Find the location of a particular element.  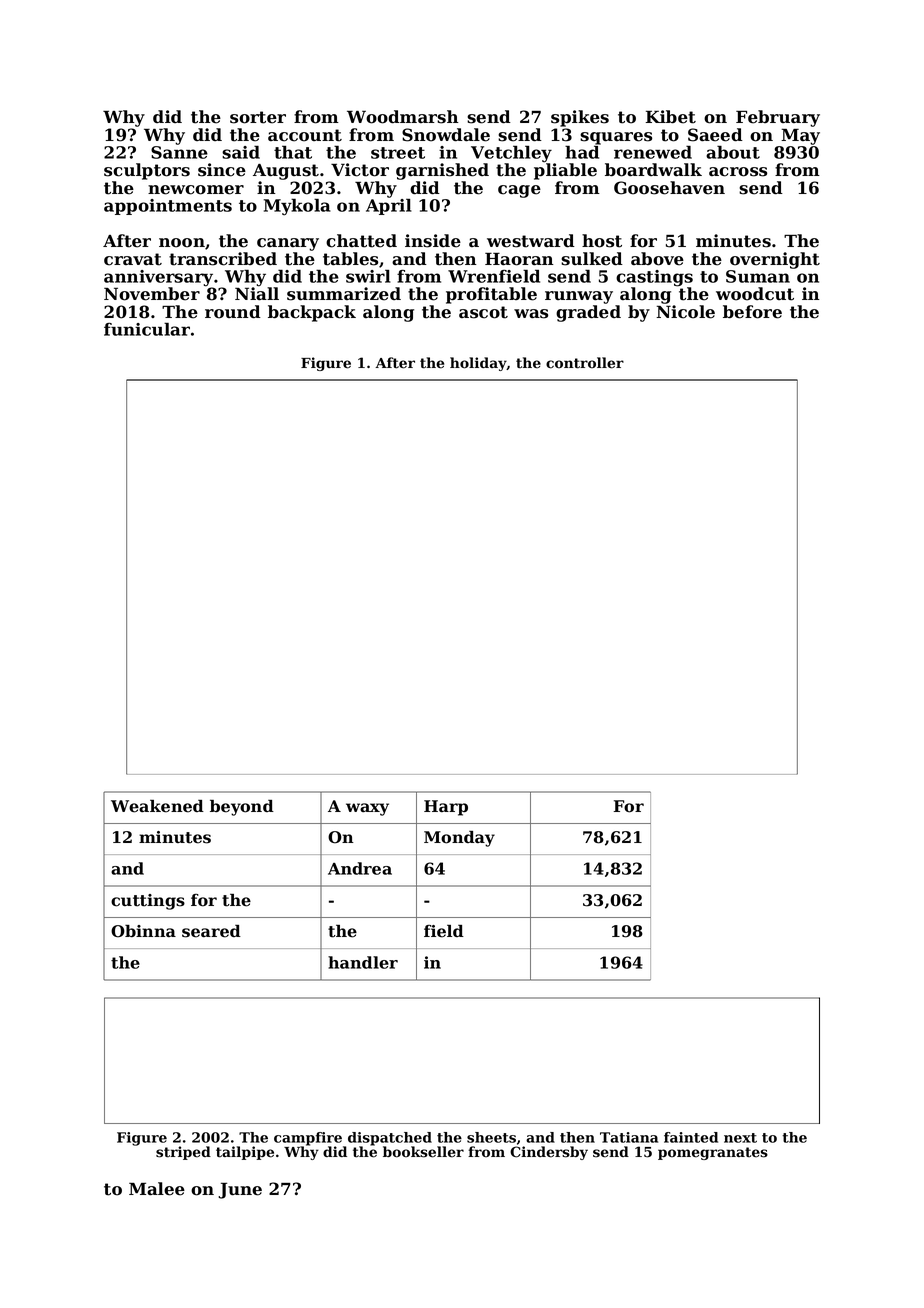

Weakened is located at coordinates (157, 806).
